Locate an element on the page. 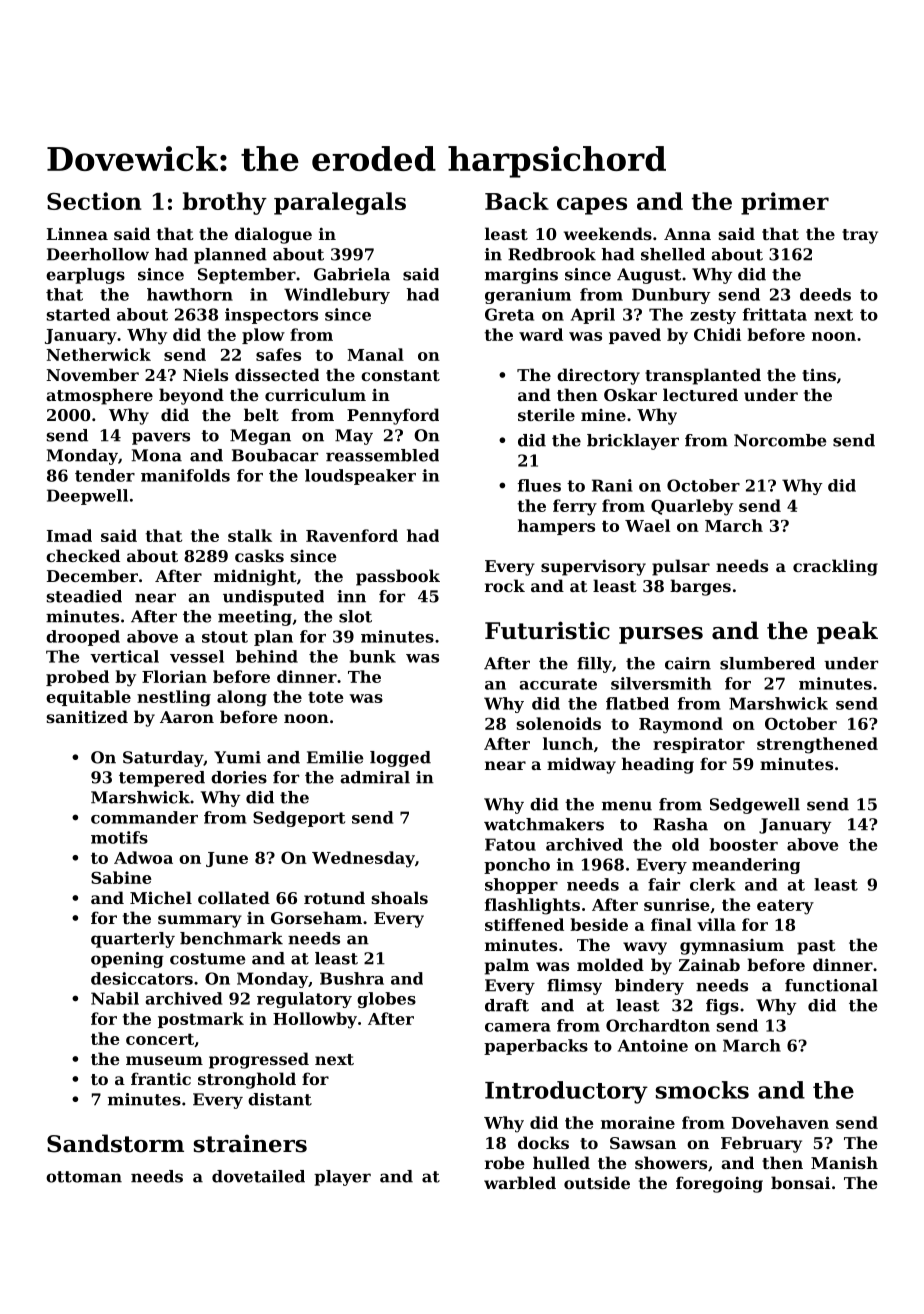 This image has width=924, height=1314. November is located at coordinates (92, 374).
